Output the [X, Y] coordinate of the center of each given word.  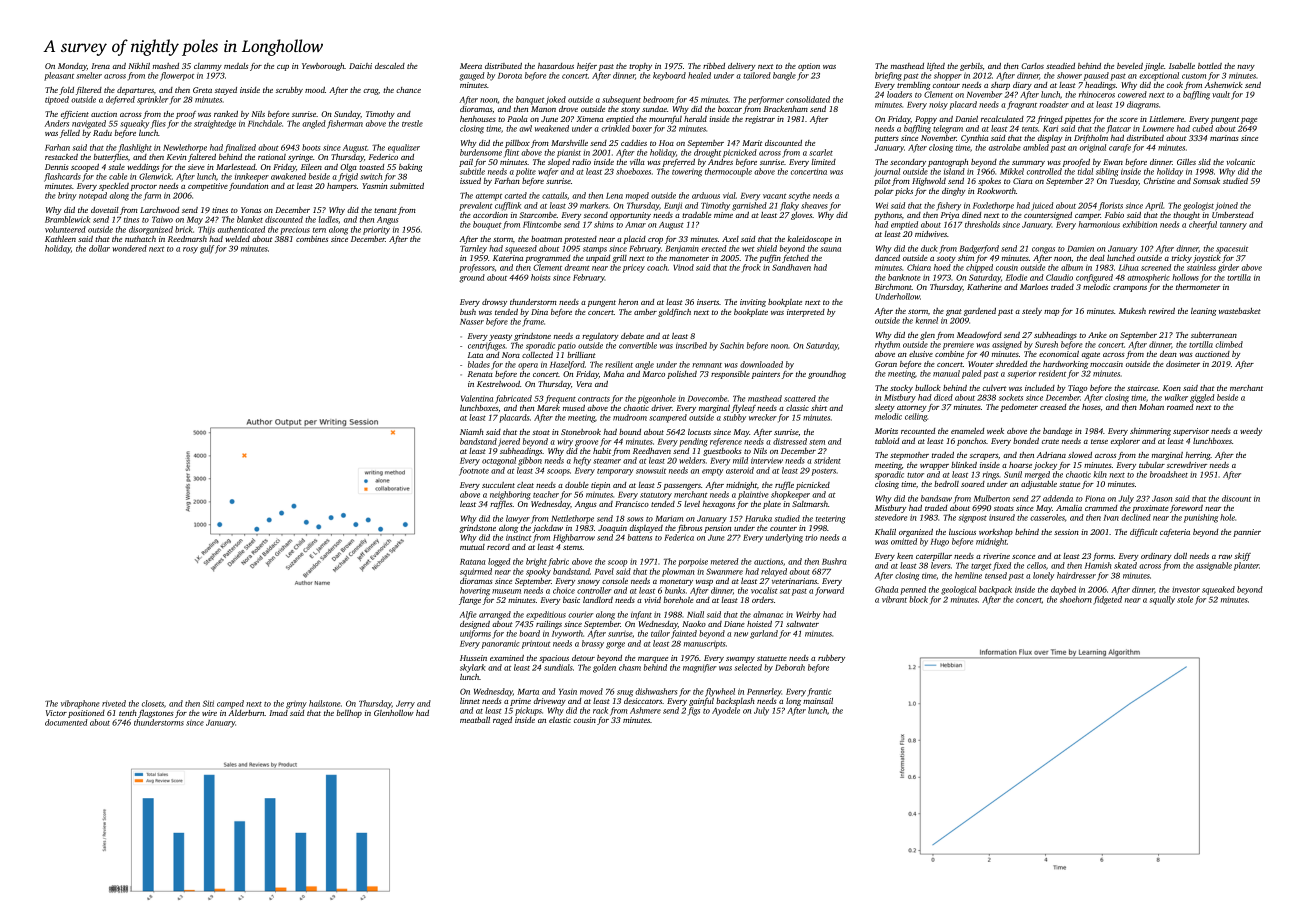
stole [1185, 599]
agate [1091, 355]
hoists [540, 277]
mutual [472, 547]
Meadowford [979, 336]
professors [477, 268]
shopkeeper [790, 495]
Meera [471, 66]
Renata [480, 374]
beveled [1130, 66]
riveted [114, 703]
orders [763, 600]
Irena [101, 66]
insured [1002, 517]
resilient [619, 364]
